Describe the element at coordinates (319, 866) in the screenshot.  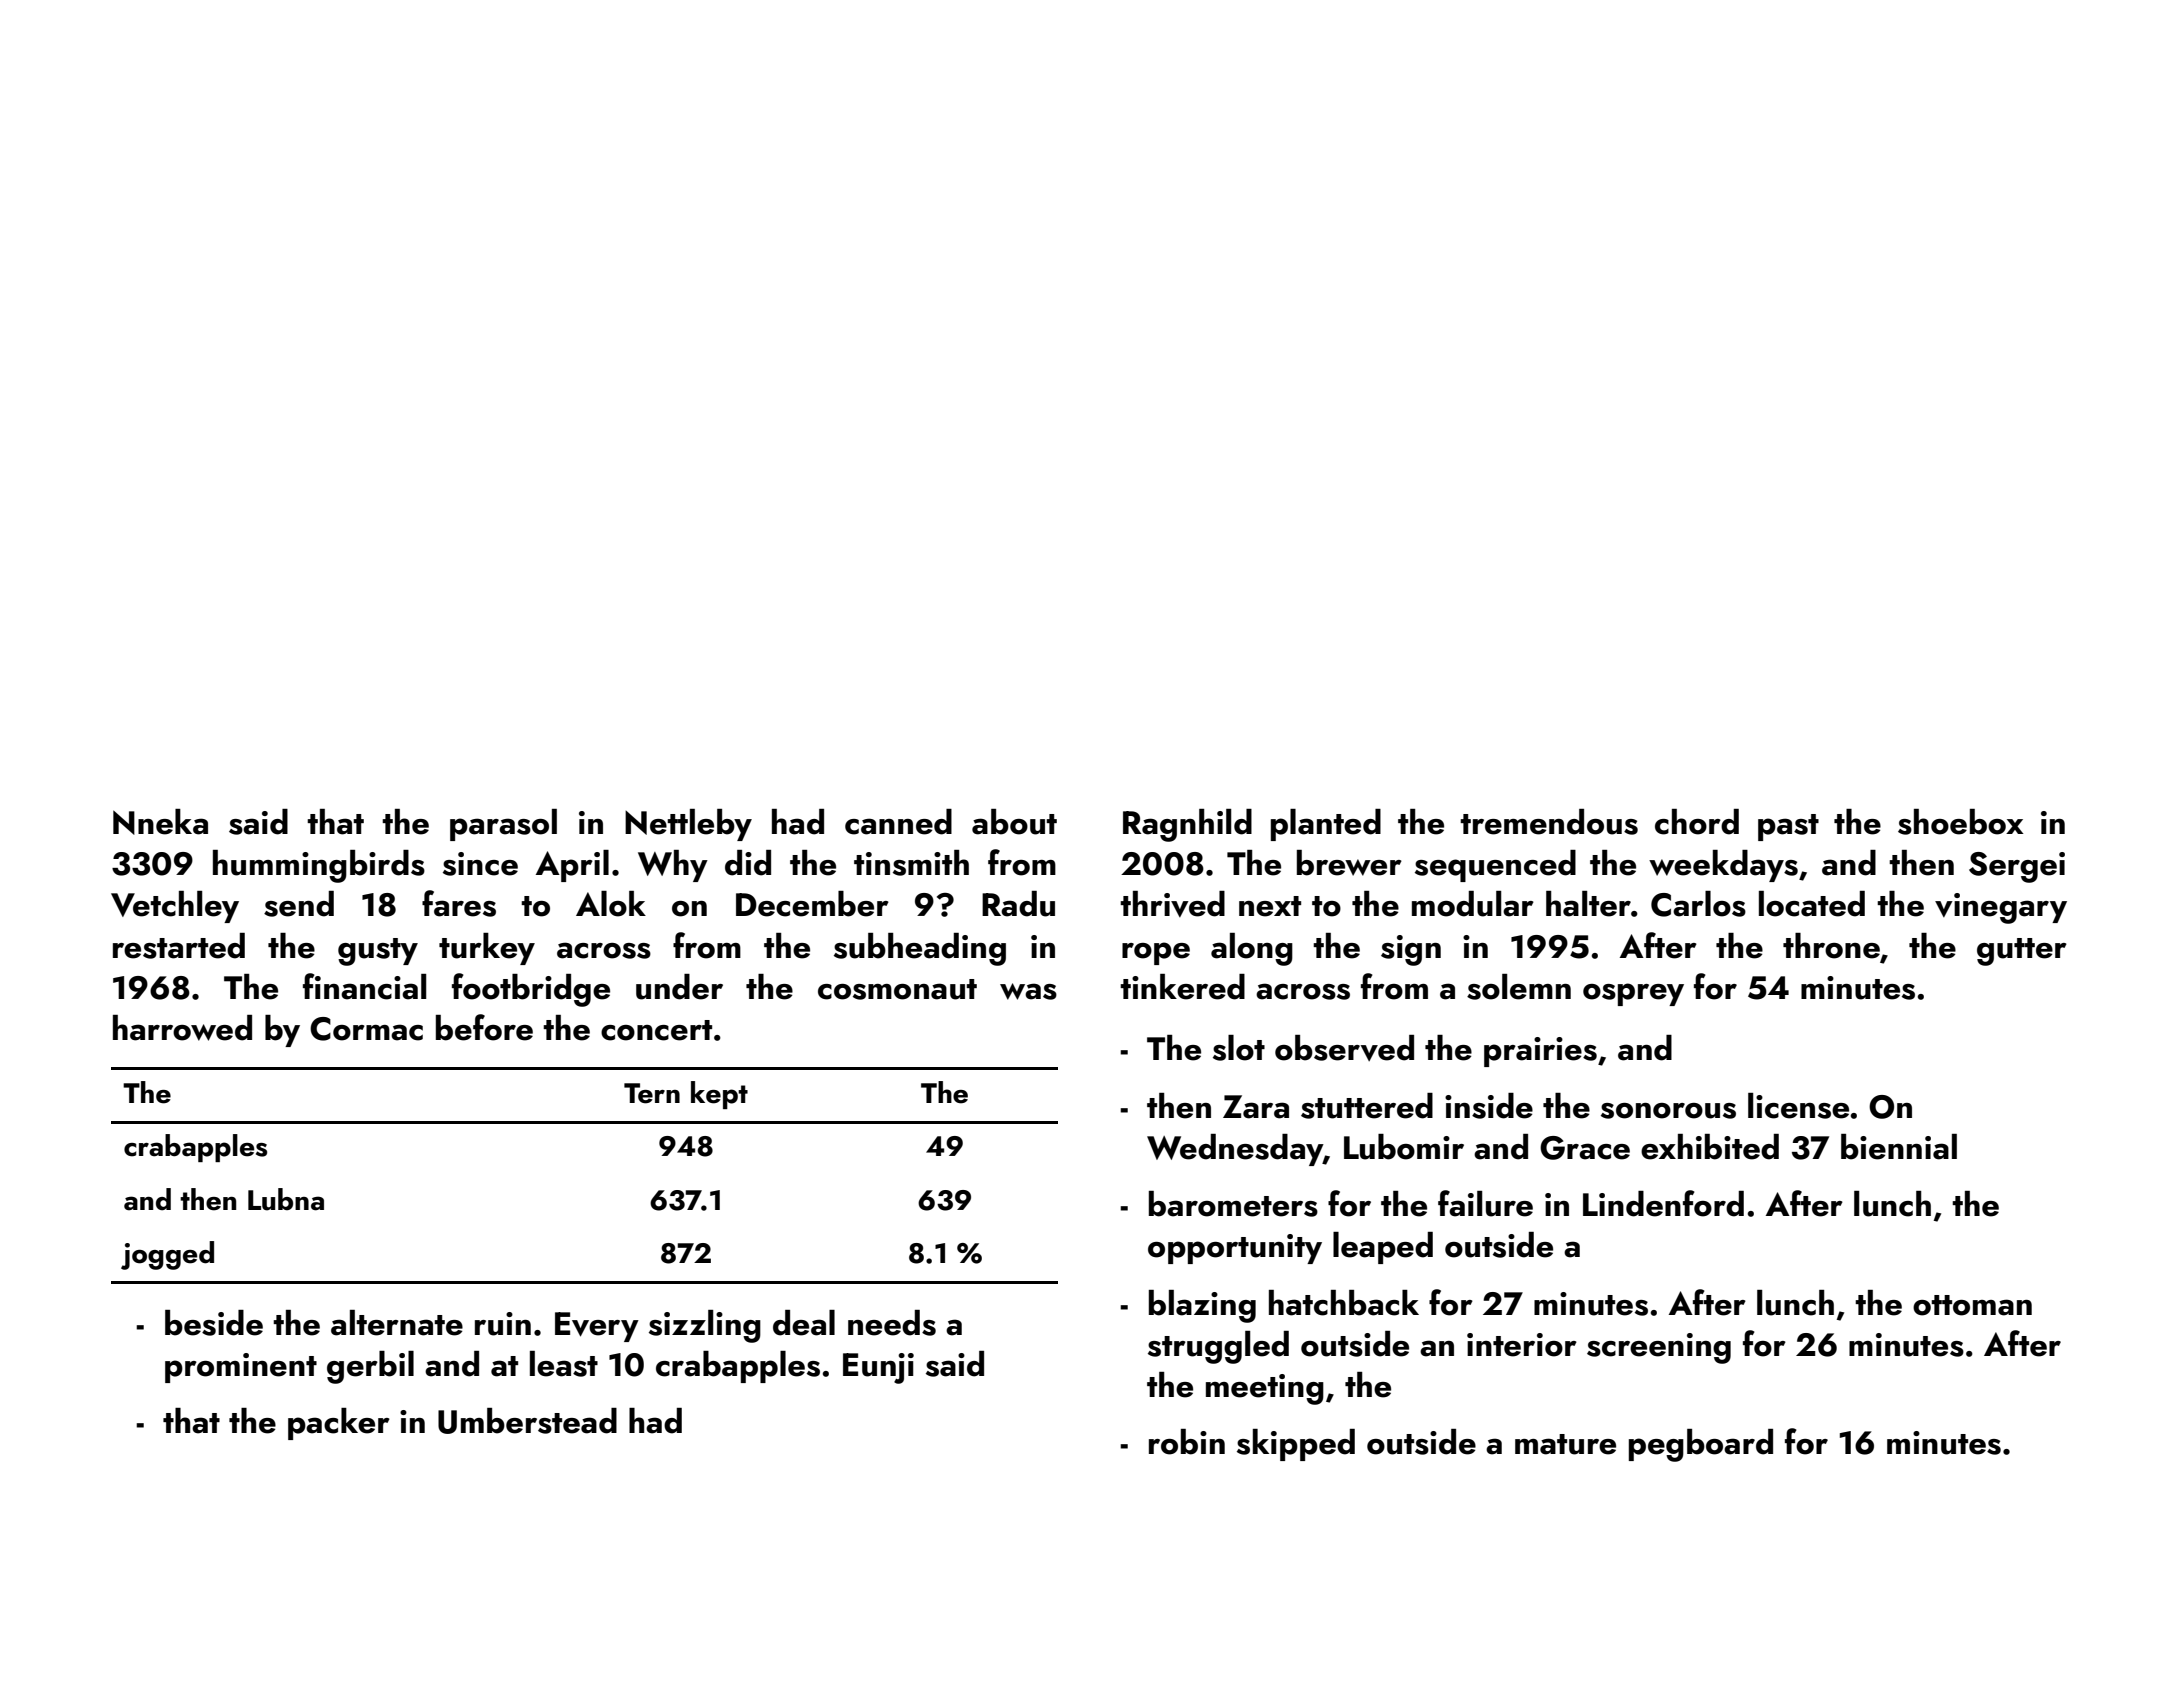
I see `hummingbirds` at that location.
